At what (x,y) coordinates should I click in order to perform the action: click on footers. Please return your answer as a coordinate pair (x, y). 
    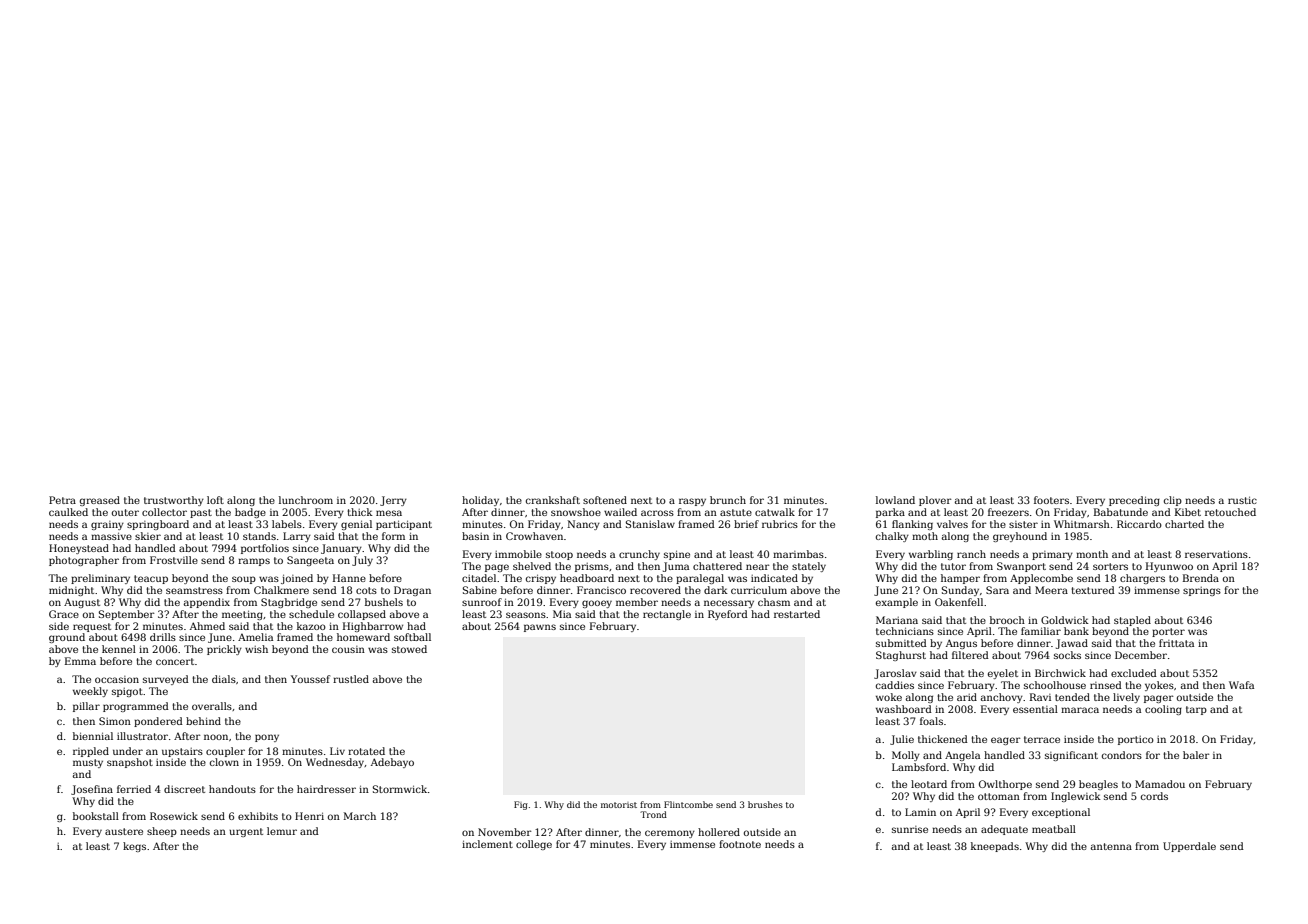
    Looking at the image, I should click on (1051, 500).
